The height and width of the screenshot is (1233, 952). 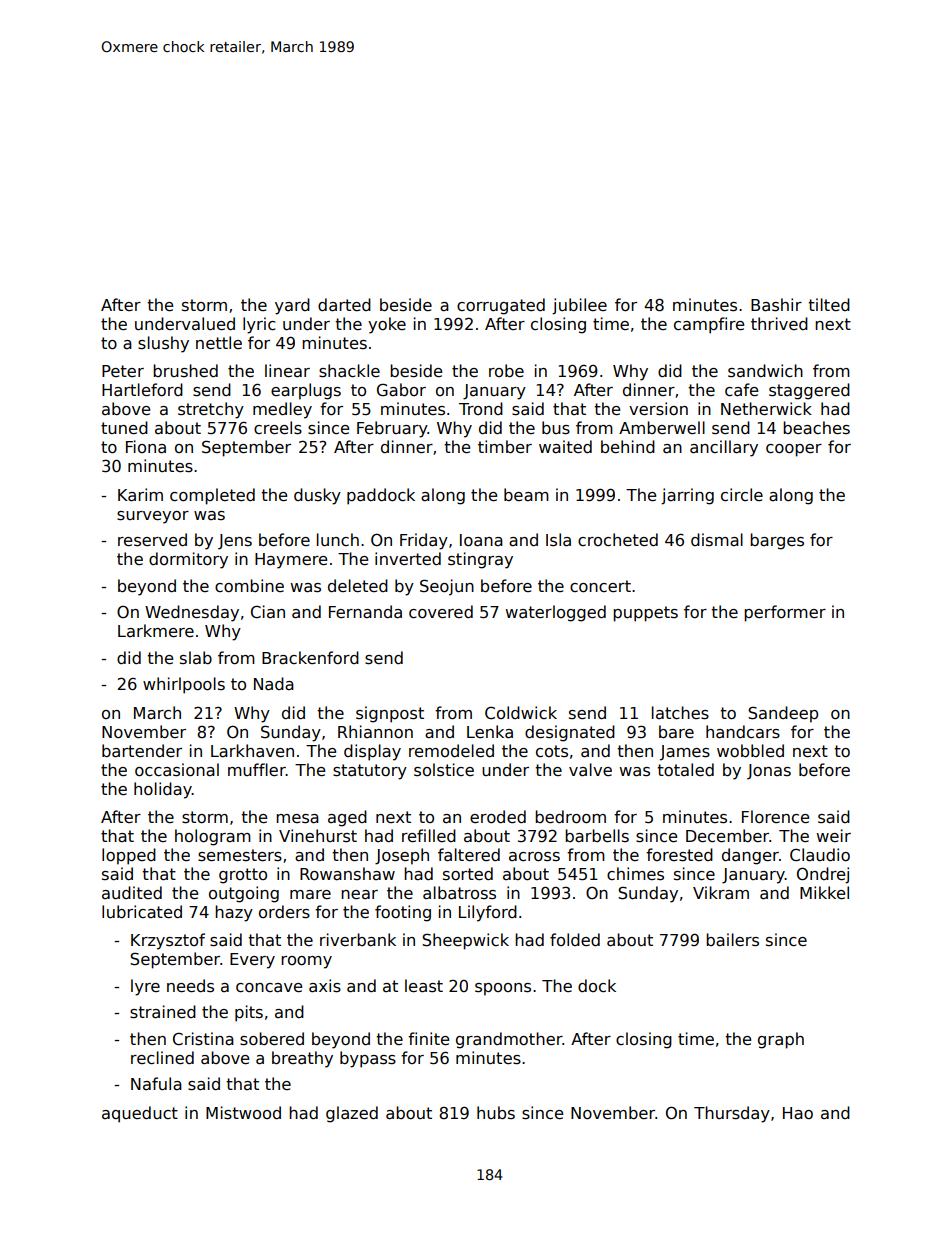 What do you see at coordinates (123, 371) in the screenshot?
I see `Peter` at bounding box center [123, 371].
